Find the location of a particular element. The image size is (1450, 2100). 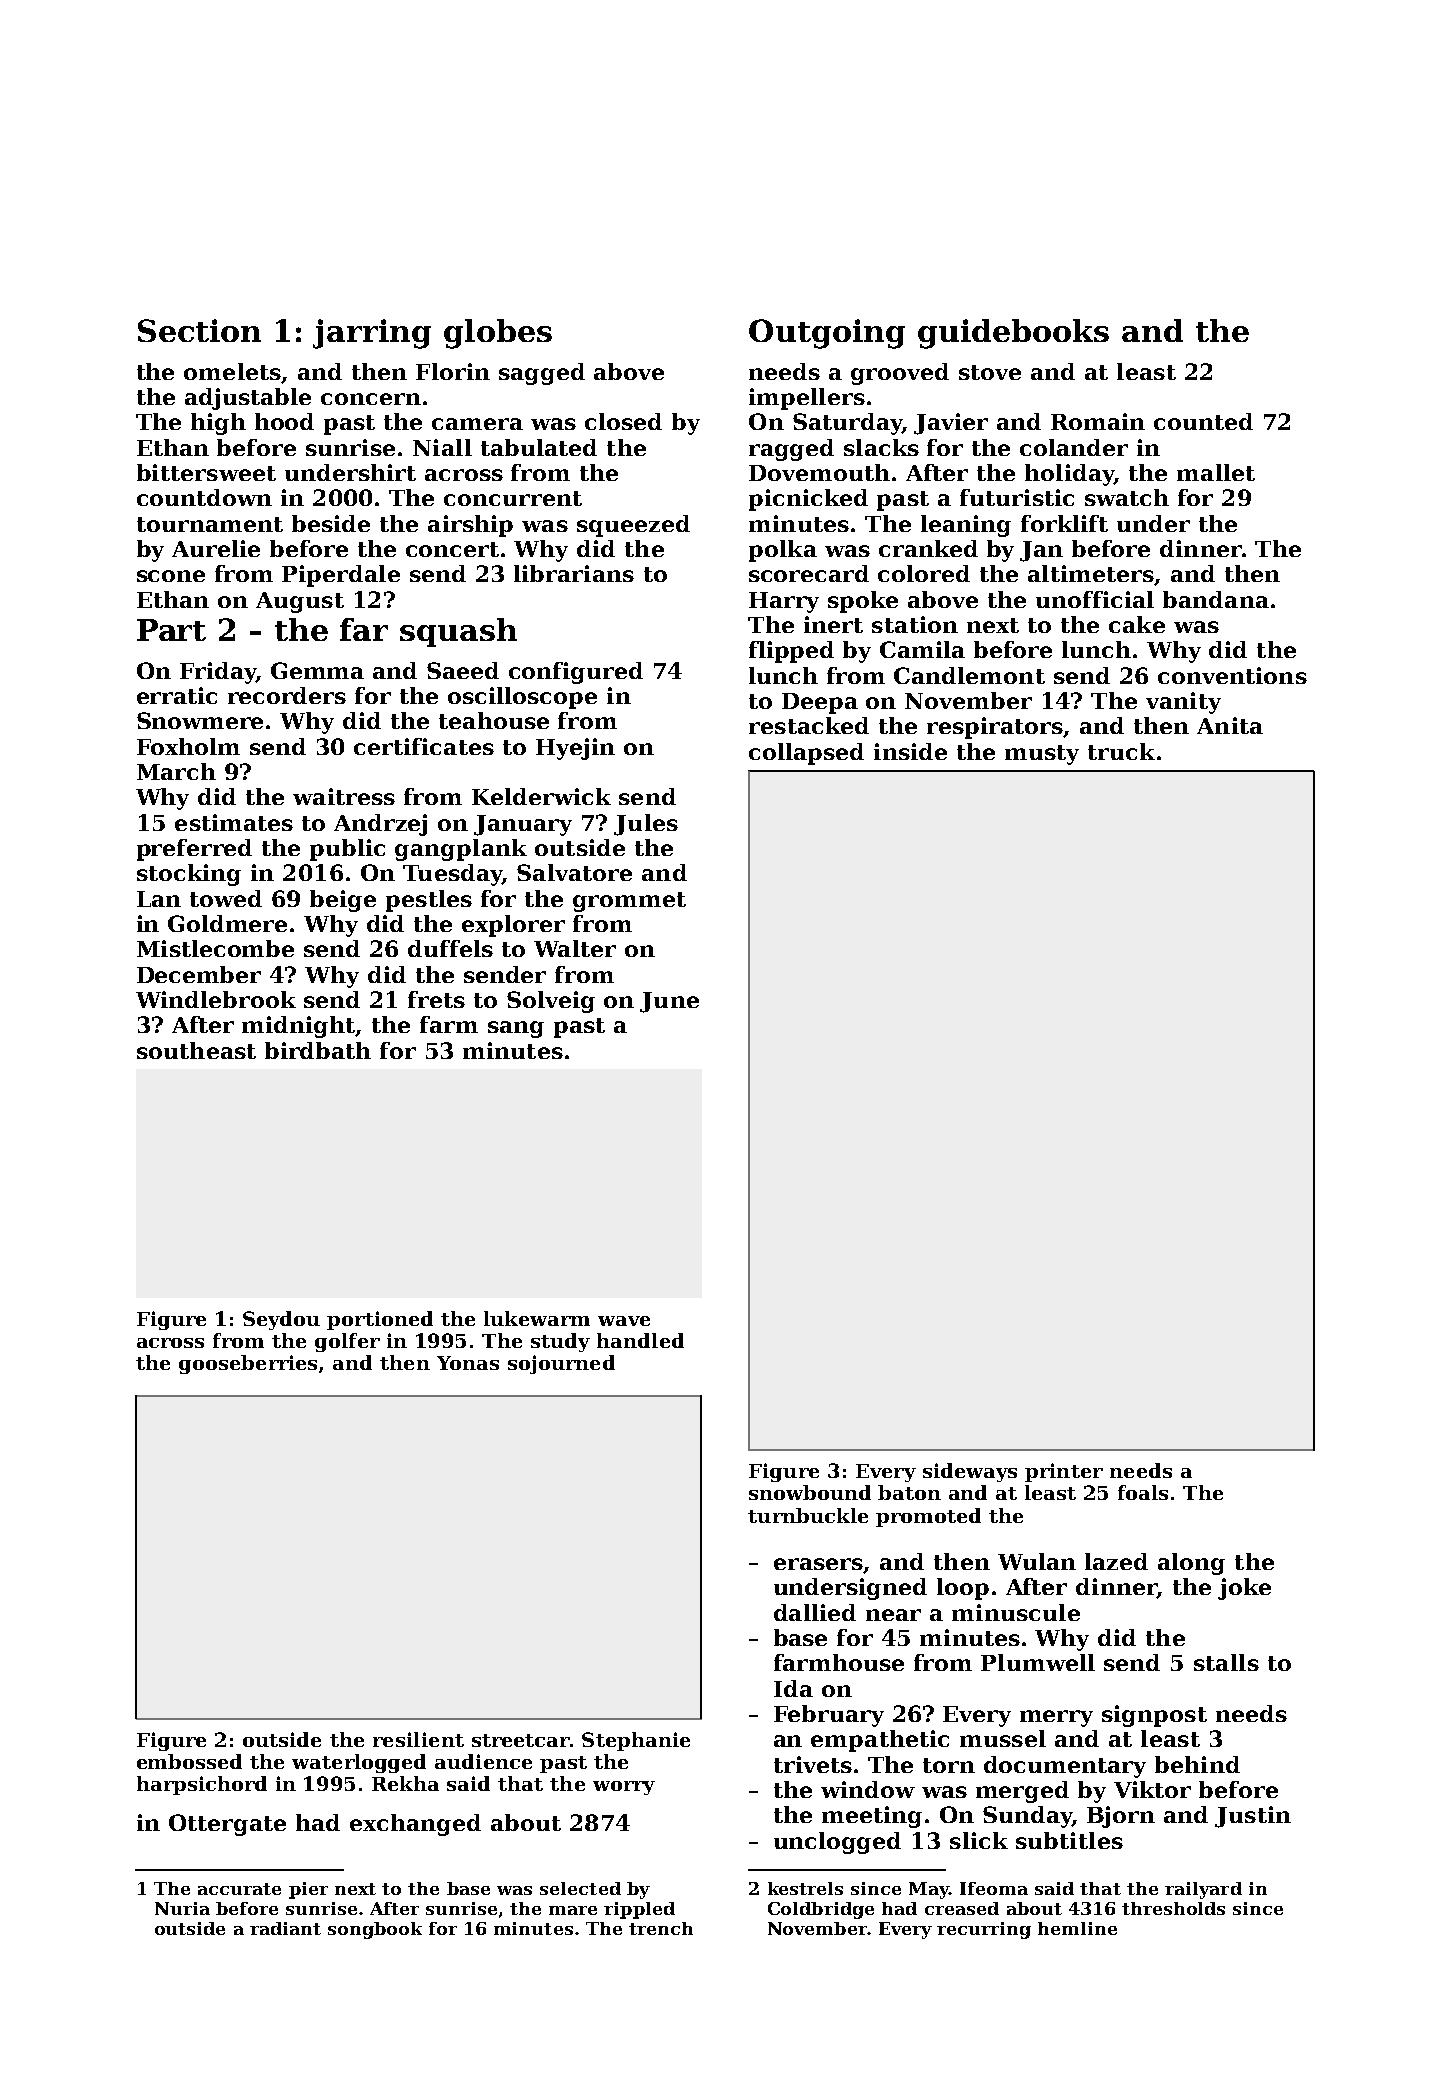

guidebooks is located at coordinates (1013, 334).
